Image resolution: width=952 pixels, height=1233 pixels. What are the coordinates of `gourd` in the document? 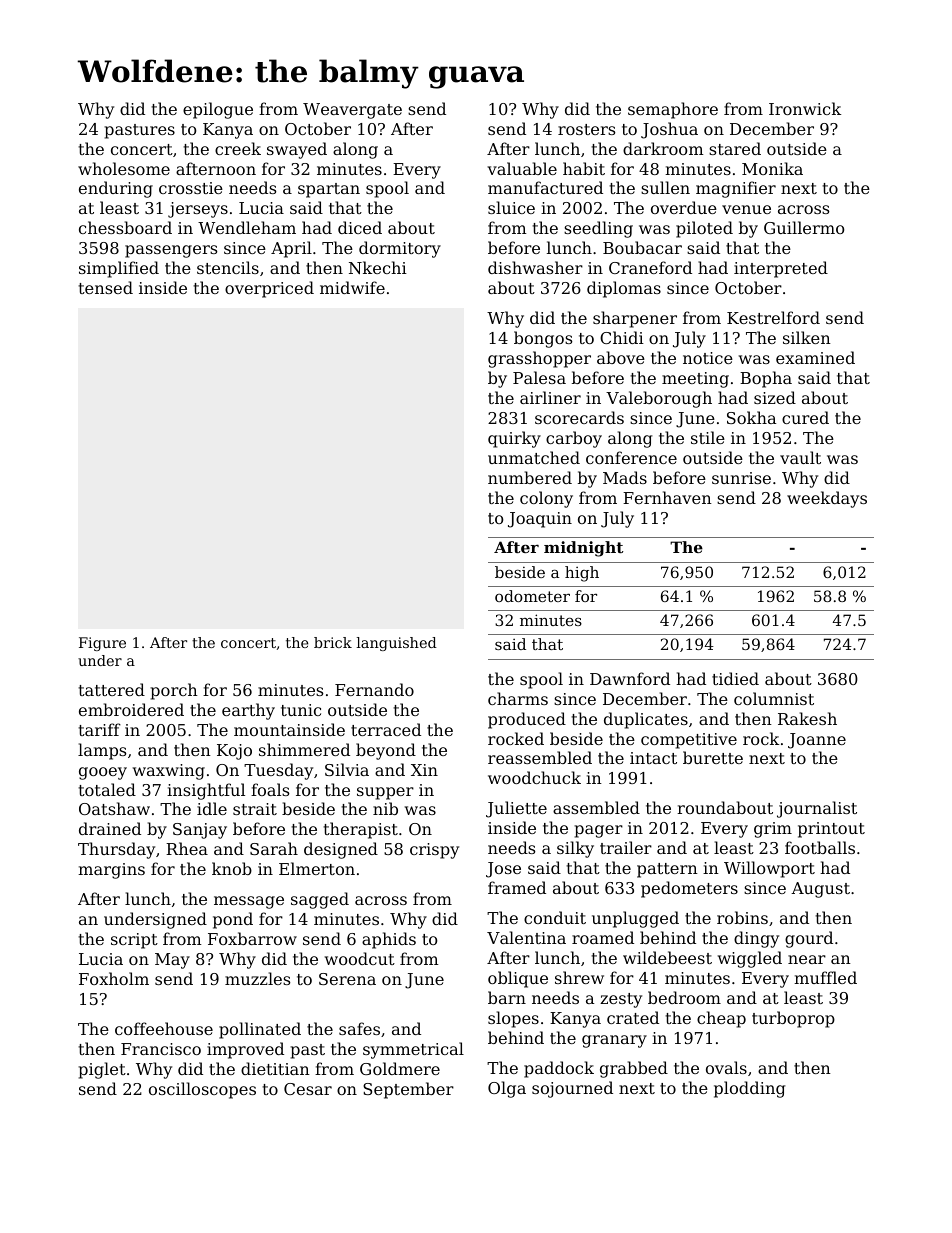 It's located at (809, 939).
